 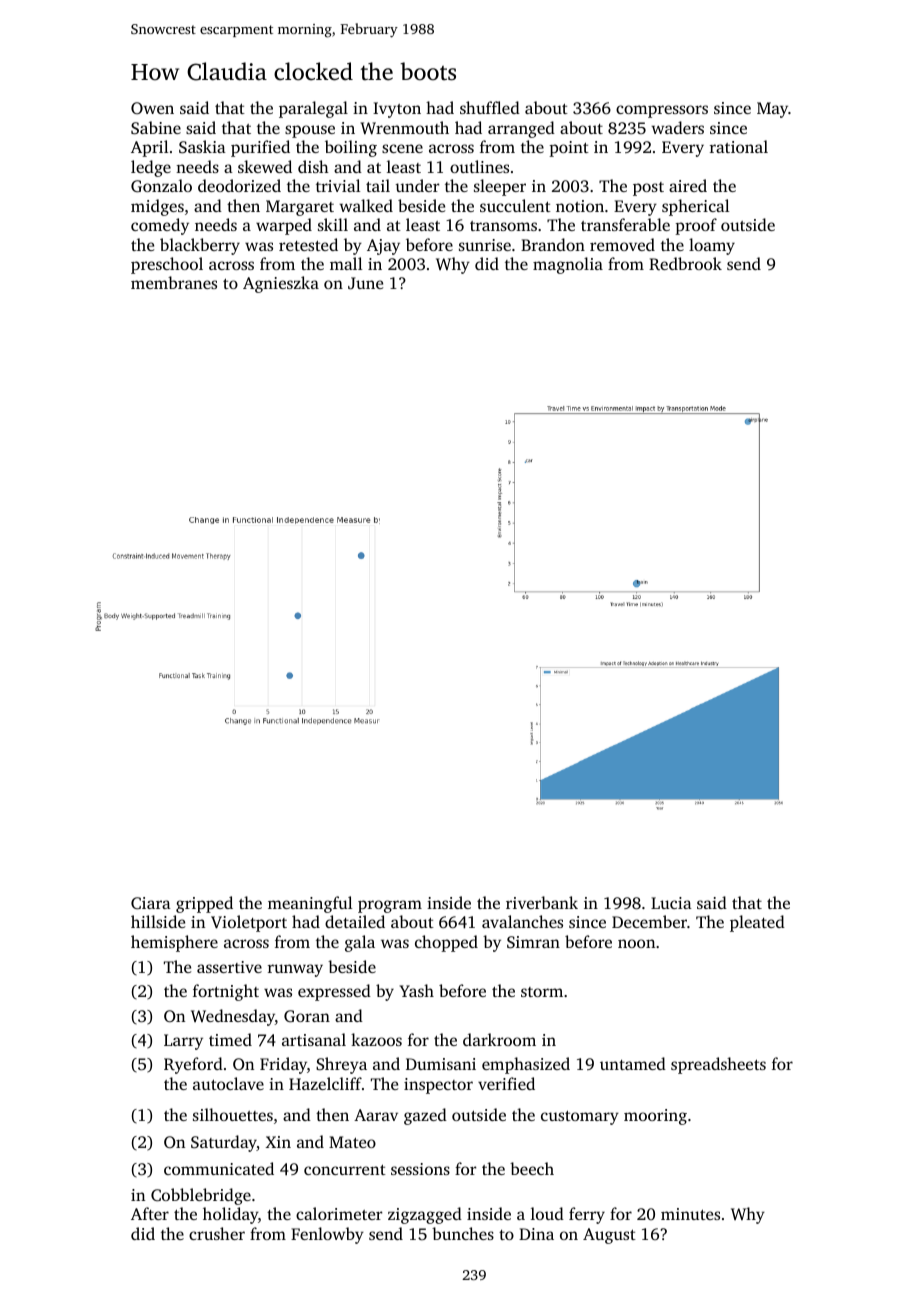 I want to click on crusher, so click(x=217, y=1233).
